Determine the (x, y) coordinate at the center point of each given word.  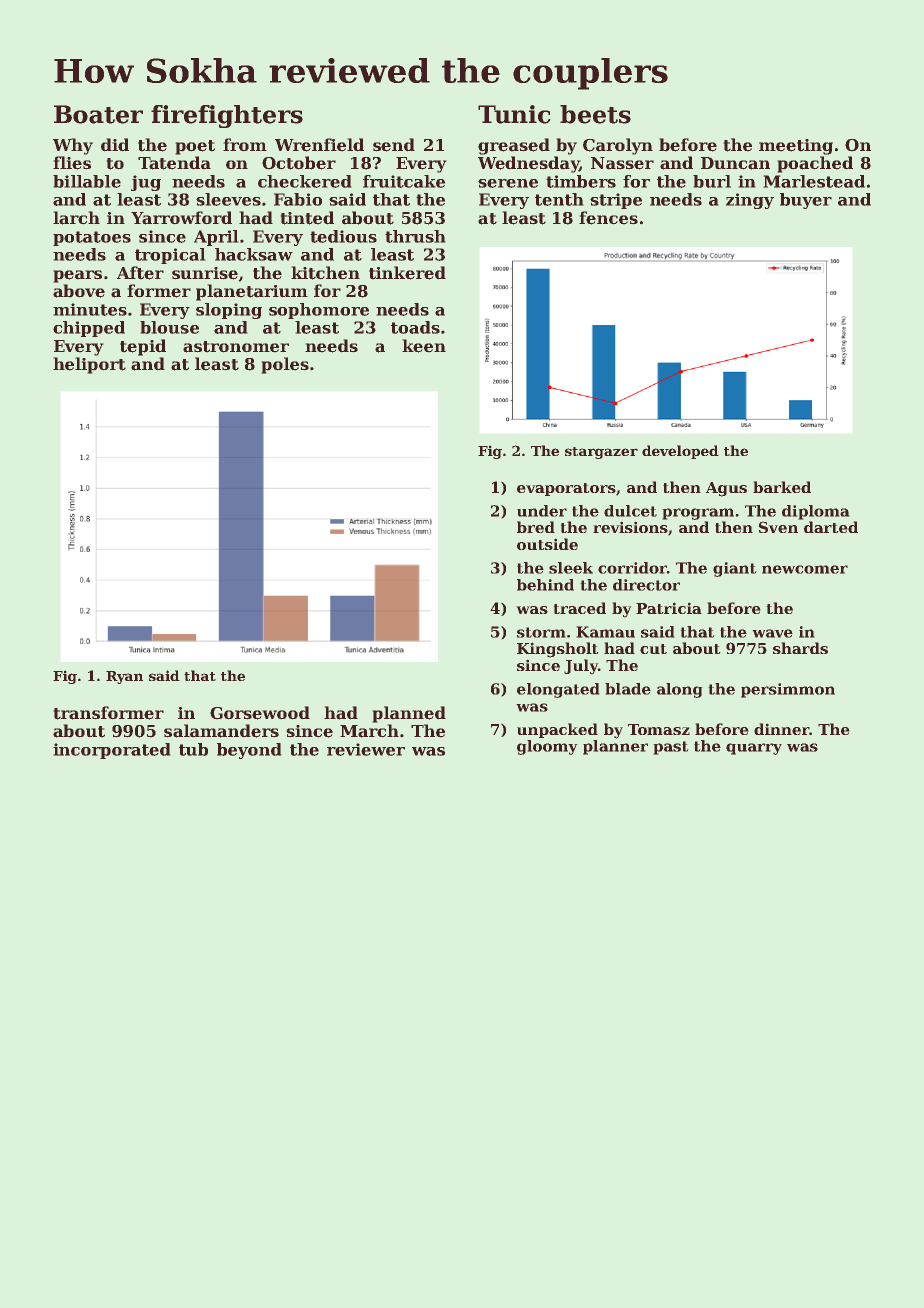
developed (680, 452)
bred (536, 527)
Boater (98, 114)
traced (580, 608)
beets (595, 114)
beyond (249, 751)
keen (424, 346)
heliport (89, 365)
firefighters (227, 116)
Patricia (669, 608)
